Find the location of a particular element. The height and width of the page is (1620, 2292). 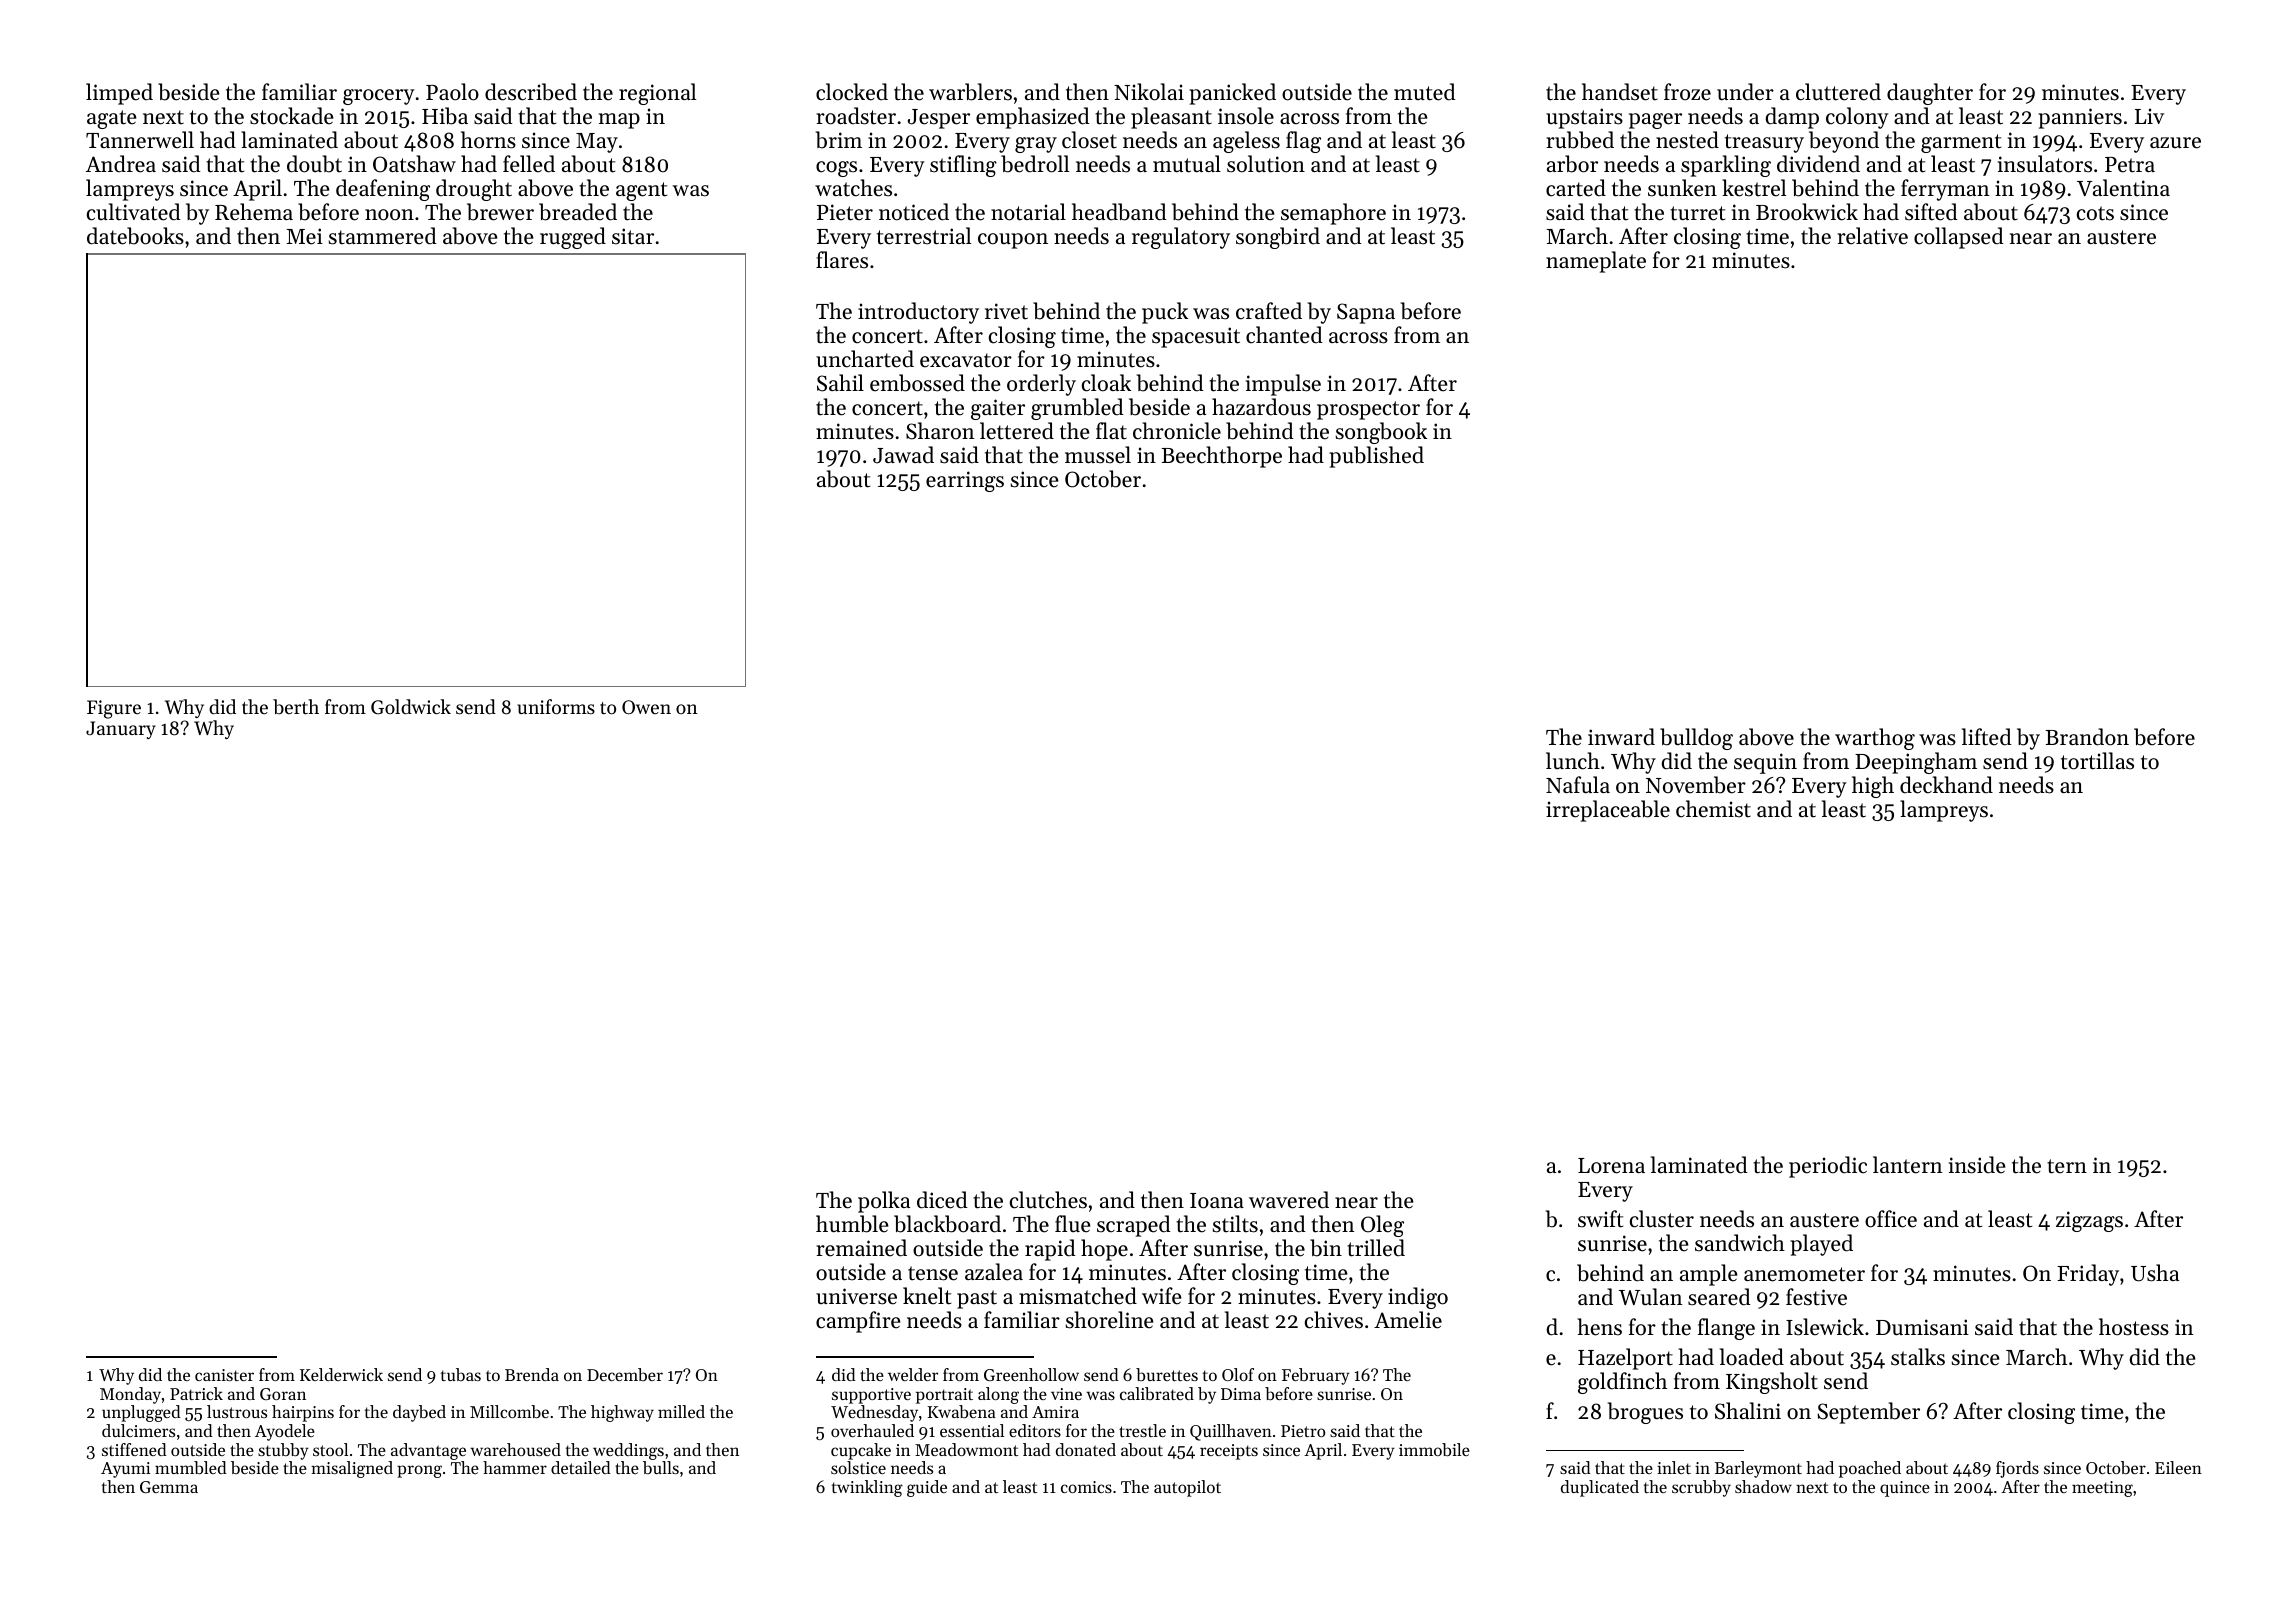

muted is located at coordinates (1425, 92).
